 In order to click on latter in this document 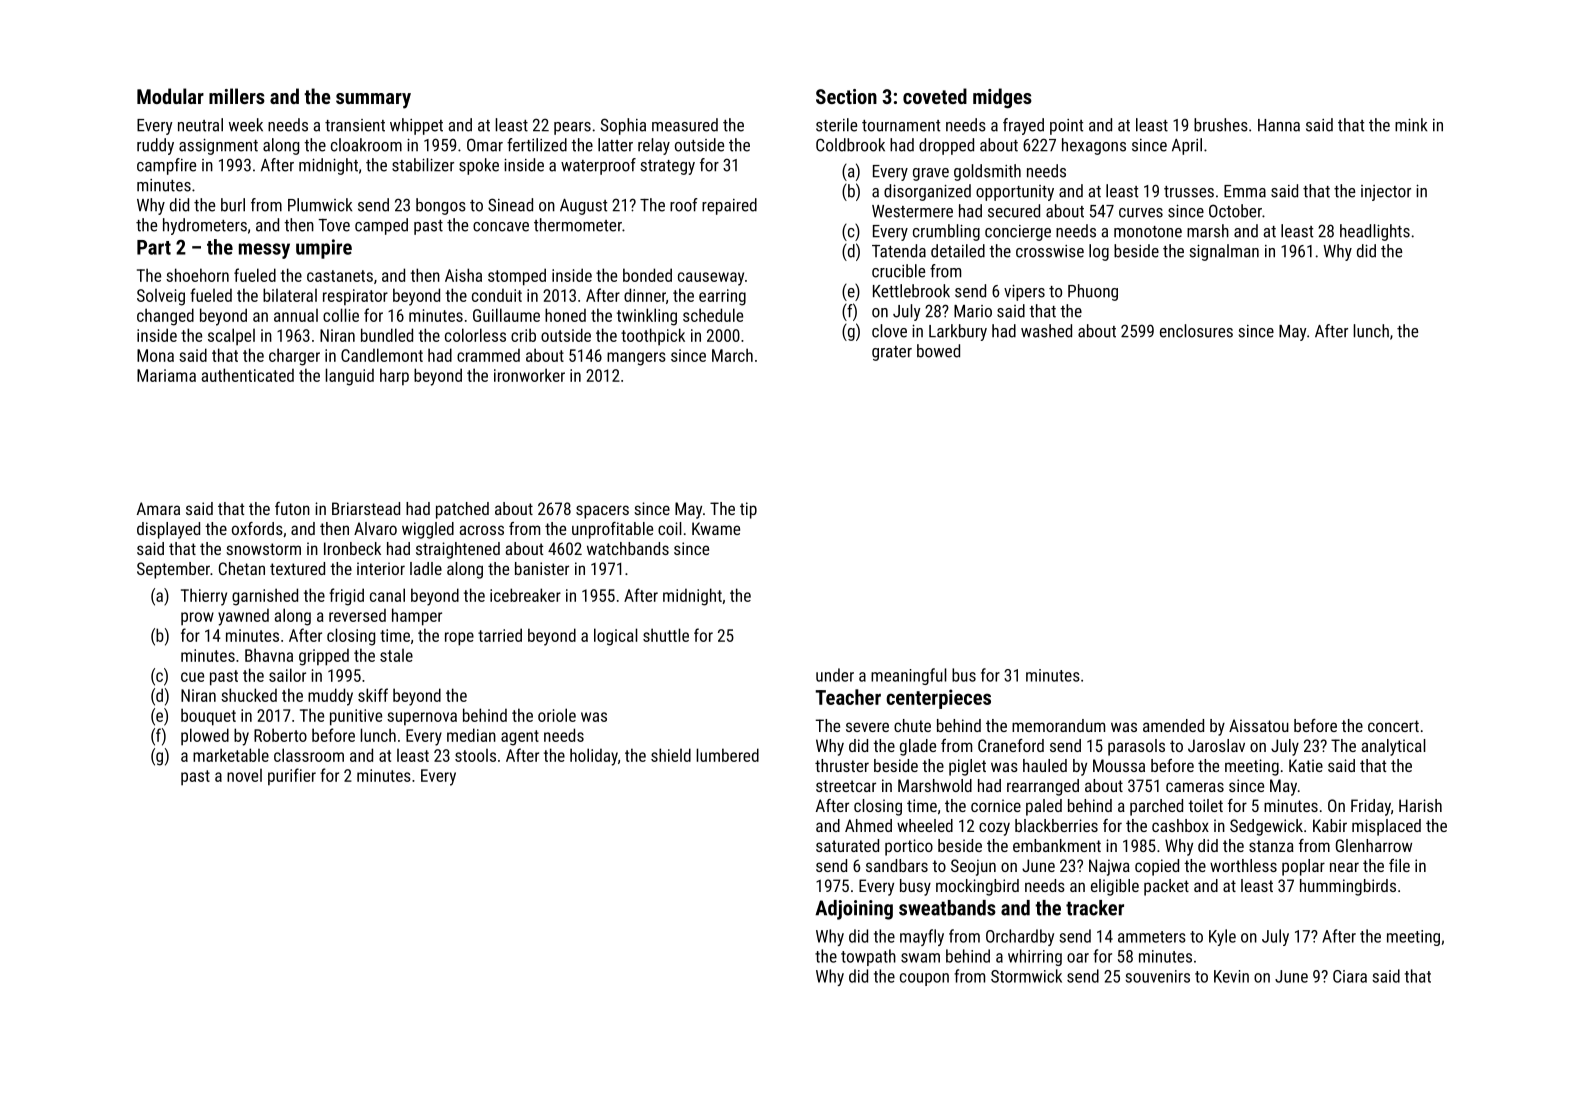, I will do `click(615, 145)`.
